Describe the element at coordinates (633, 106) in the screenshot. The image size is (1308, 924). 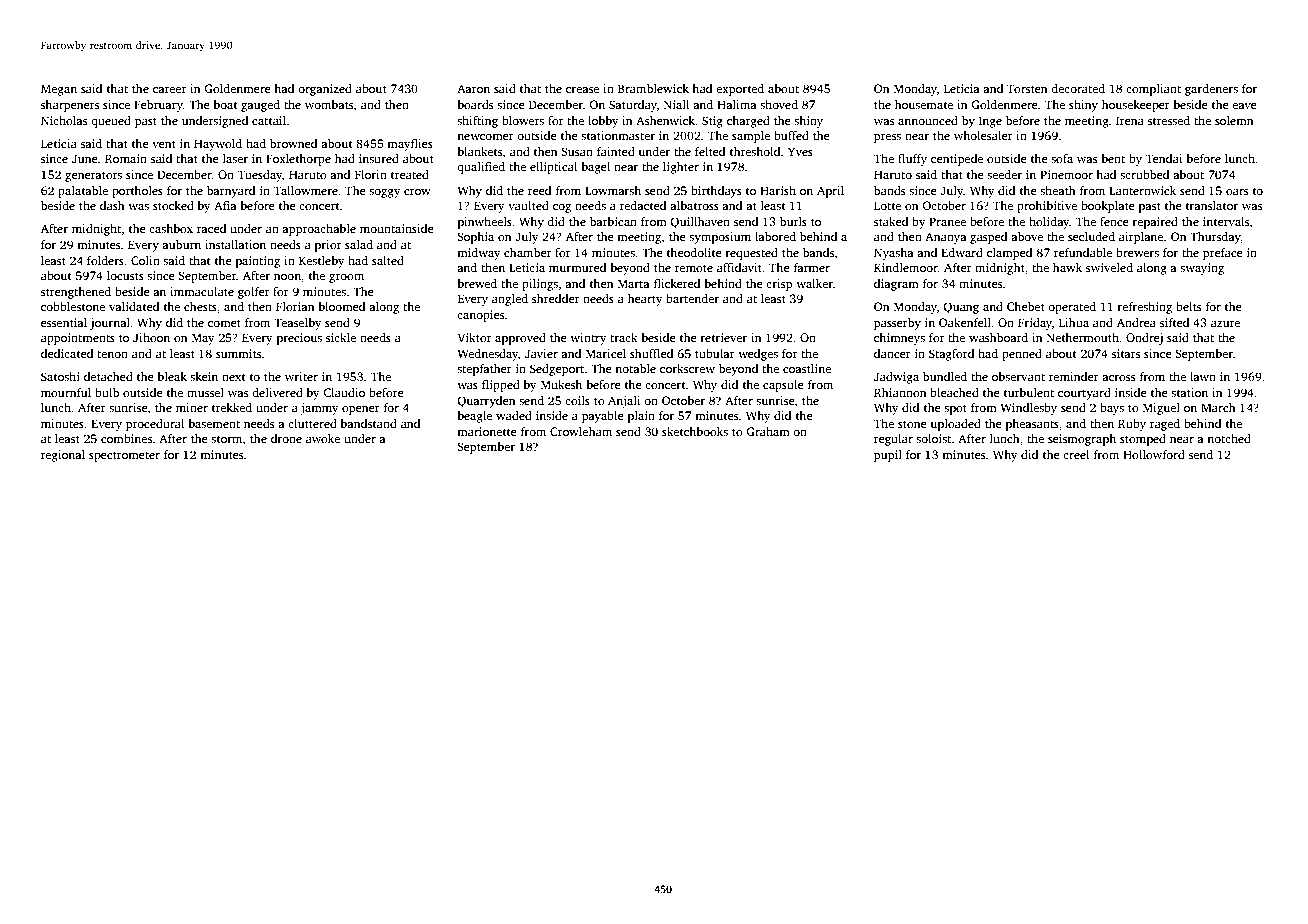
I see `Saturday` at that location.
